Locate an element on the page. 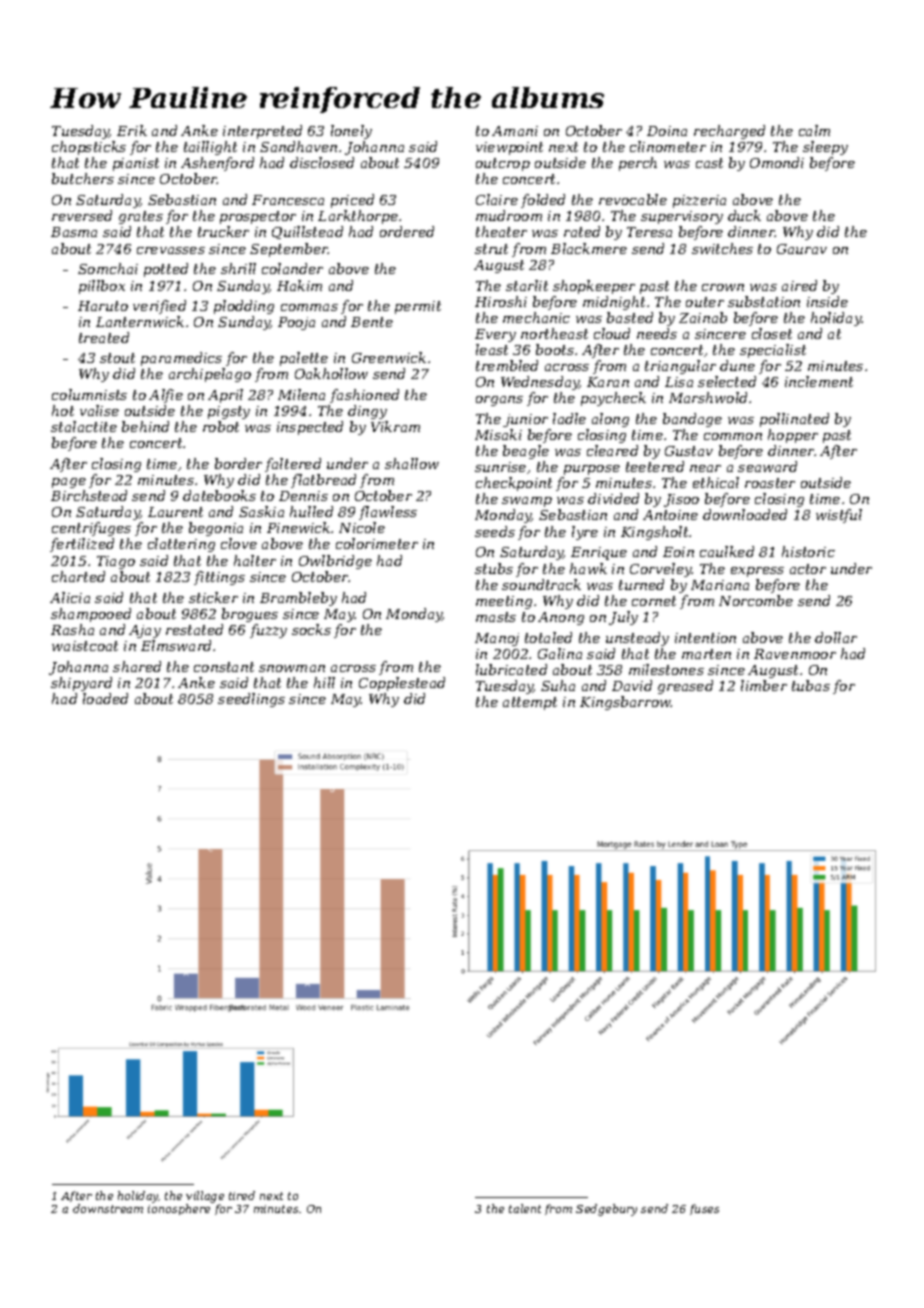 The height and width of the page is (1308, 924). Doina is located at coordinates (667, 131).
